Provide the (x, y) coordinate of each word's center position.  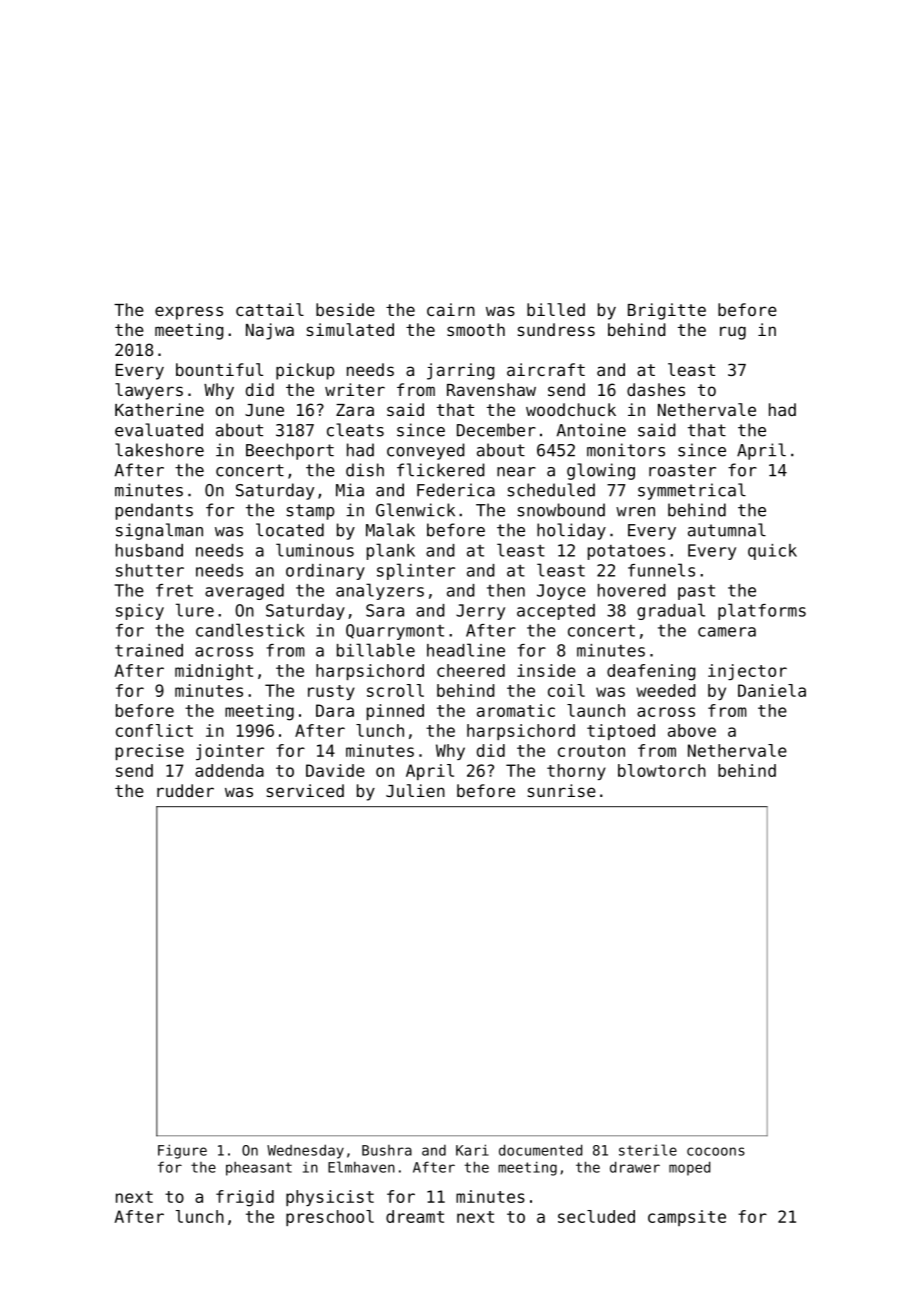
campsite (687, 1218)
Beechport (290, 451)
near (516, 472)
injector (747, 672)
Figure (182, 1151)
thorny (576, 772)
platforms (762, 611)
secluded (596, 1216)
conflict (154, 730)
